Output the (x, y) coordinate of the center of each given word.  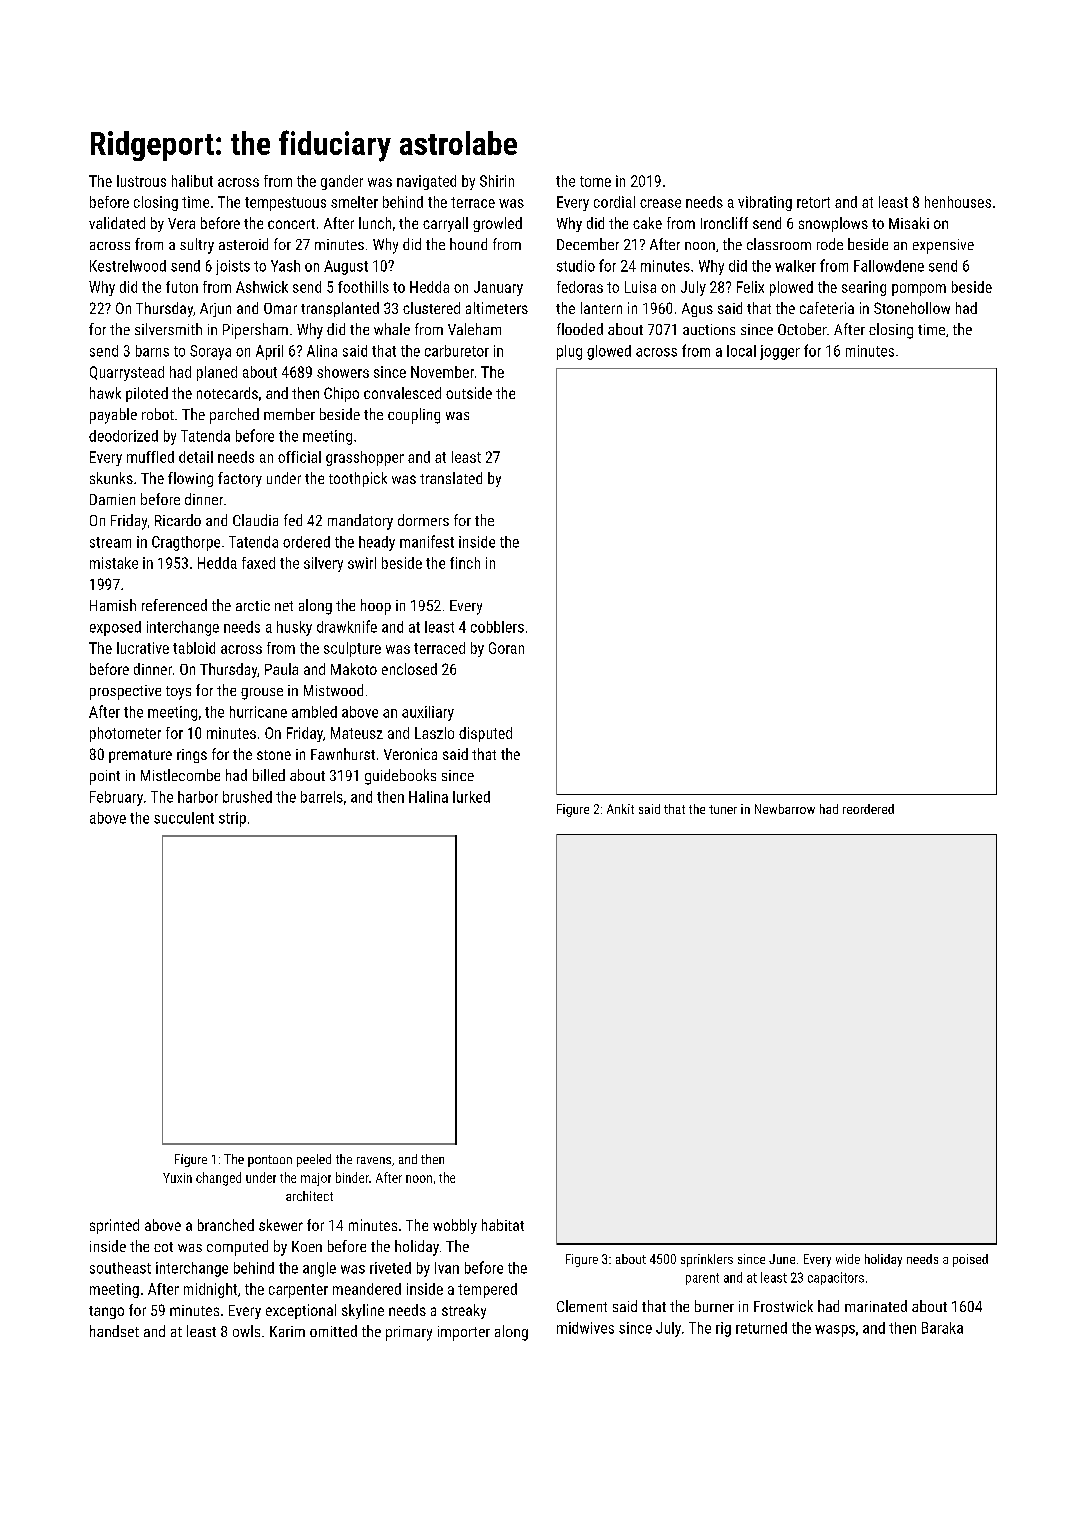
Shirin (497, 181)
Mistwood (333, 690)
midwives (585, 1328)
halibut (192, 181)
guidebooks (400, 777)
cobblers (497, 627)
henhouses (958, 202)
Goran (506, 648)
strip (232, 819)
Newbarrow (785, 809)
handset (114, 1331)
